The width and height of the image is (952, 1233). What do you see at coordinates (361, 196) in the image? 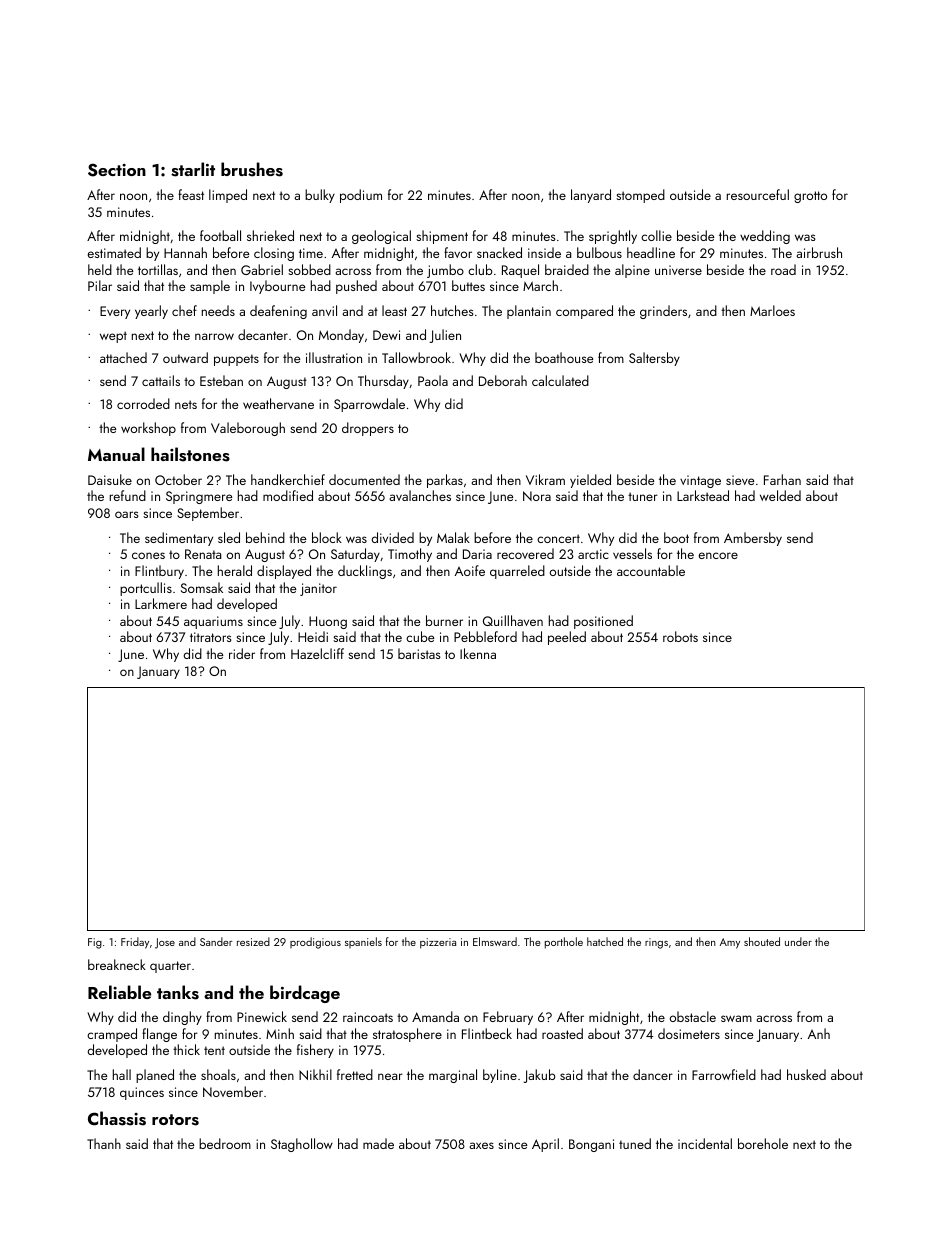
I see `podium` at bounding box center [361, 196].
